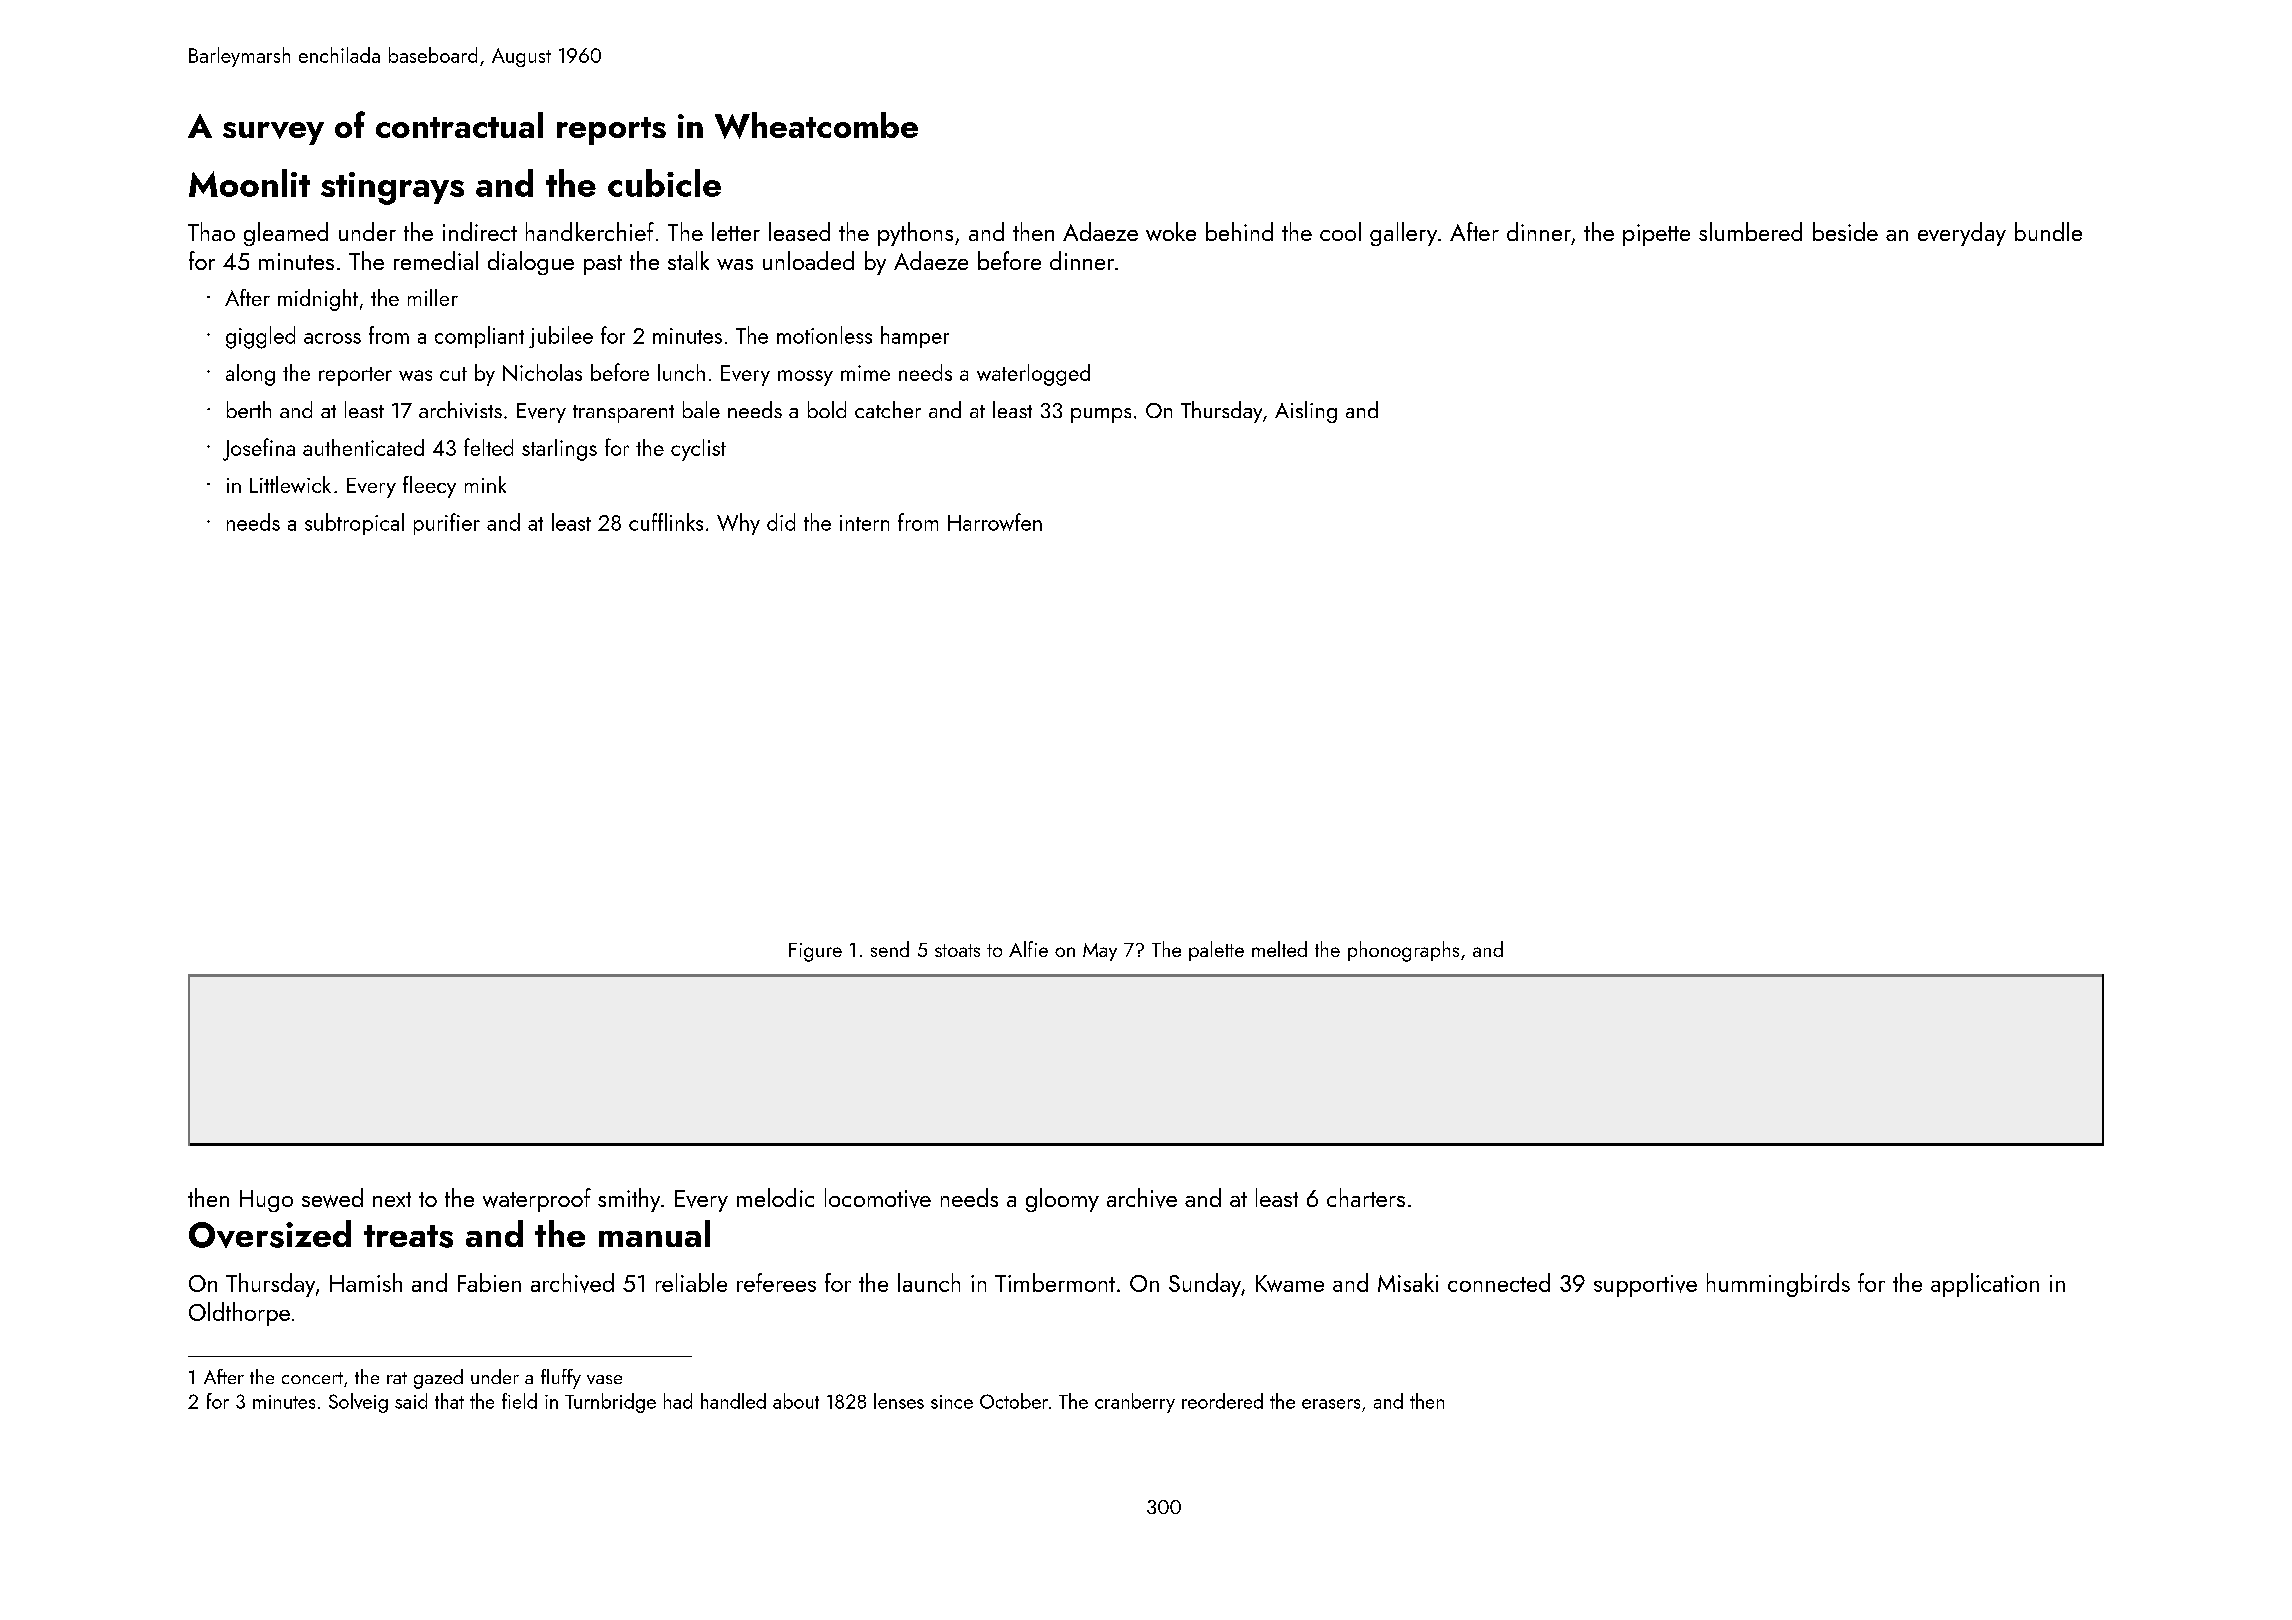  Describe the element at coordinates (815, 952) in the screenshot. I see `Figure` at that location.
